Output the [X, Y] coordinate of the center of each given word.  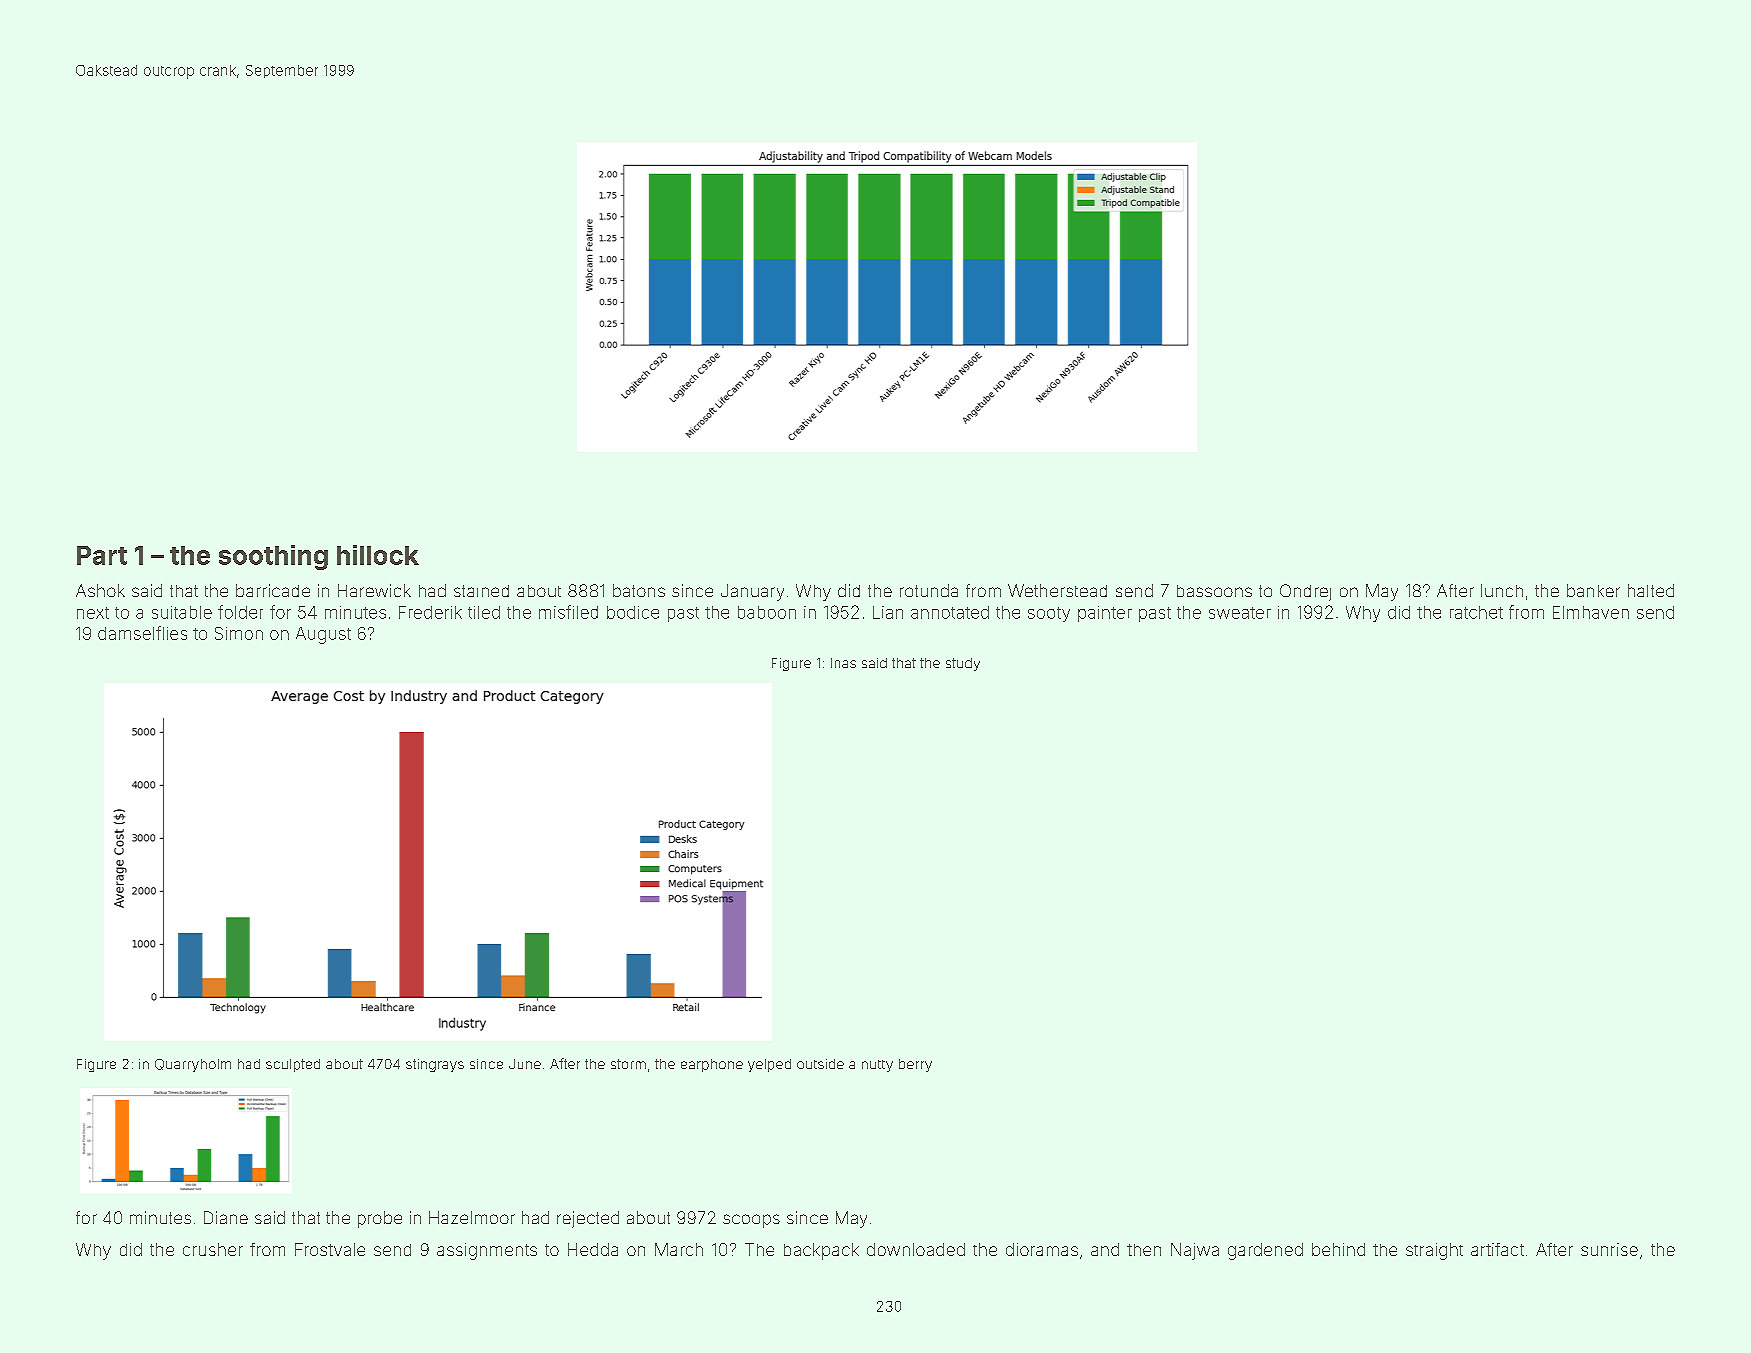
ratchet [1476, 612]
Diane [226, 1217]
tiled [484, 612]
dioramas [1042, 1249]
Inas [843, 663]
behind [1338, 1249]
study [963, 664]
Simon [239, 633]
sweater [1240, 613]
